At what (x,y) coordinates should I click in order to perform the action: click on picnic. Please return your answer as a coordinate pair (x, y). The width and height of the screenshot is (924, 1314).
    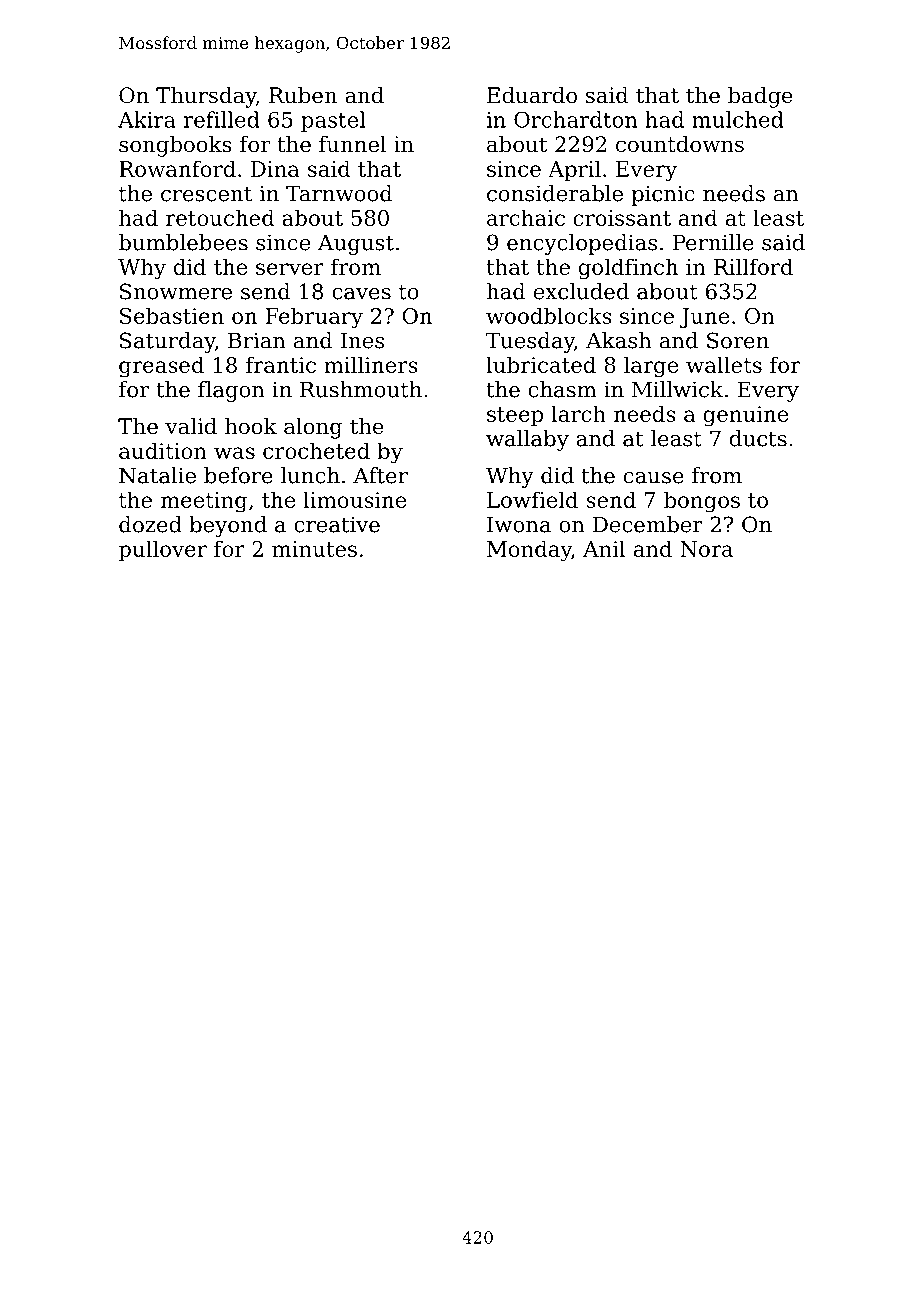
    Looking at the image, I should click on (663, 195).
